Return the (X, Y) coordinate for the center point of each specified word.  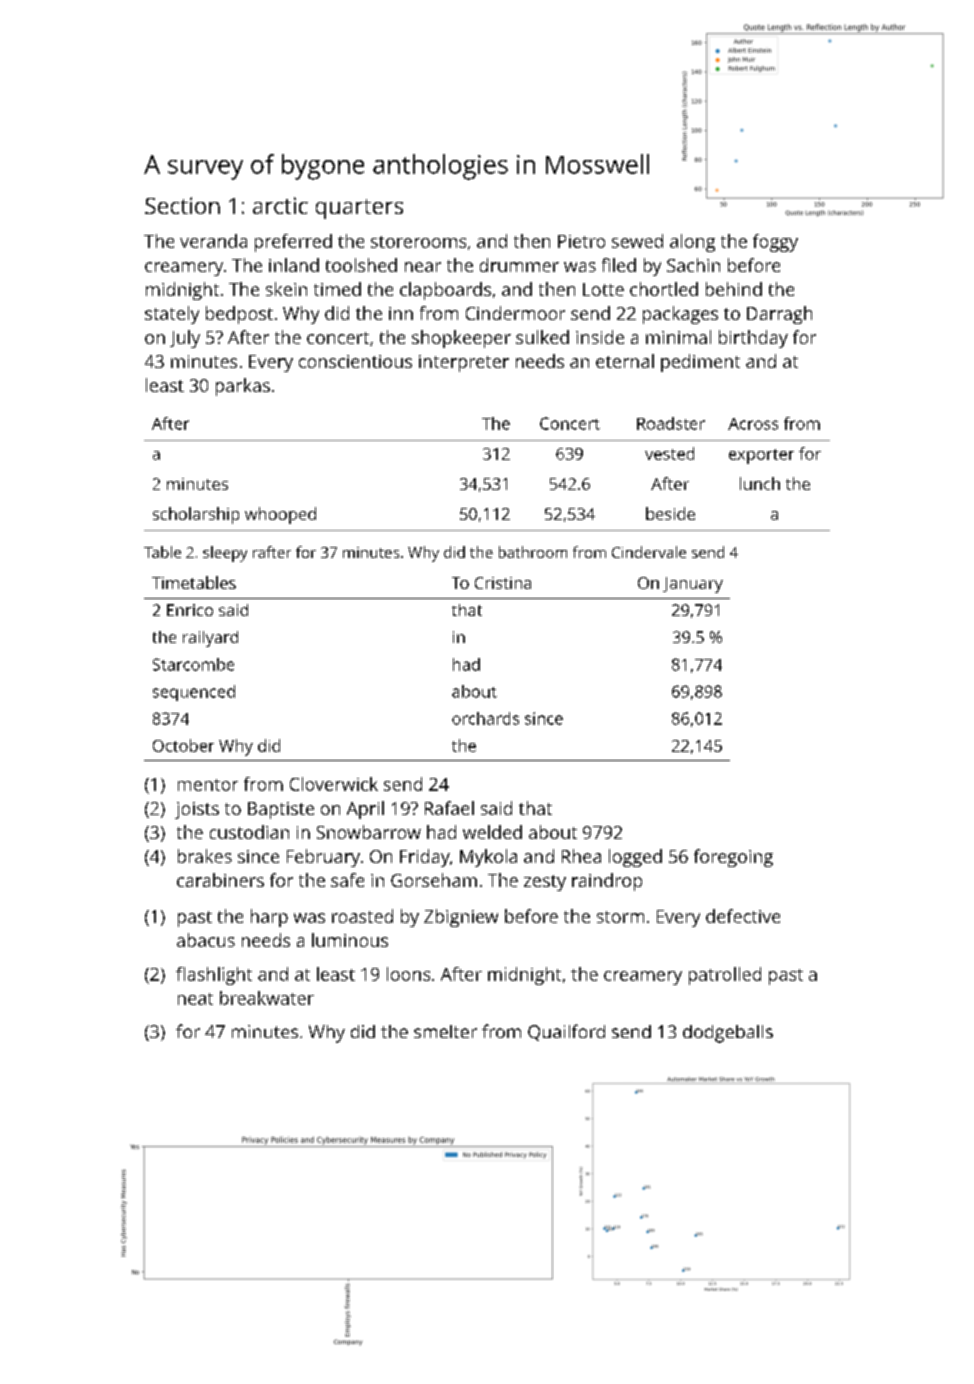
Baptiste (281, 810)
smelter (445, 1031)
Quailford (566, 1032)
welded (492, 832)
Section (182, 205)
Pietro (581, 241)
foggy (775, 243)
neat (195, 999)
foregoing (733, 858)
